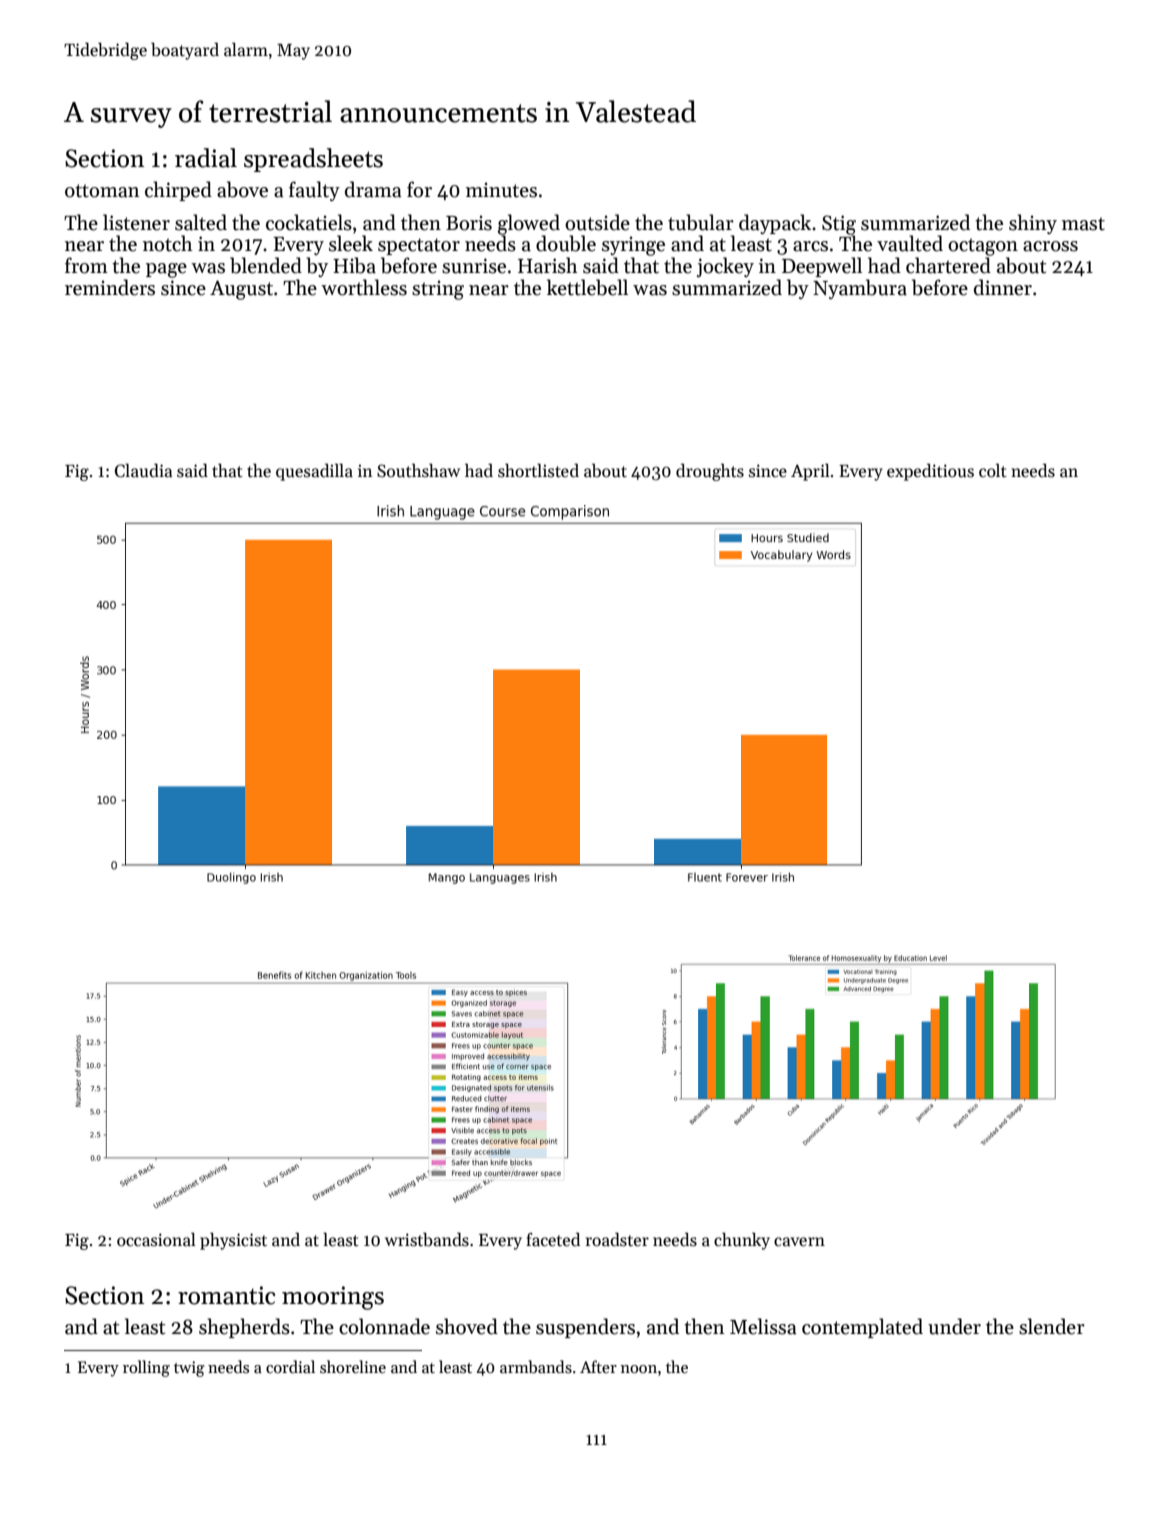  I want to click on tubular, so click(701, 222).
